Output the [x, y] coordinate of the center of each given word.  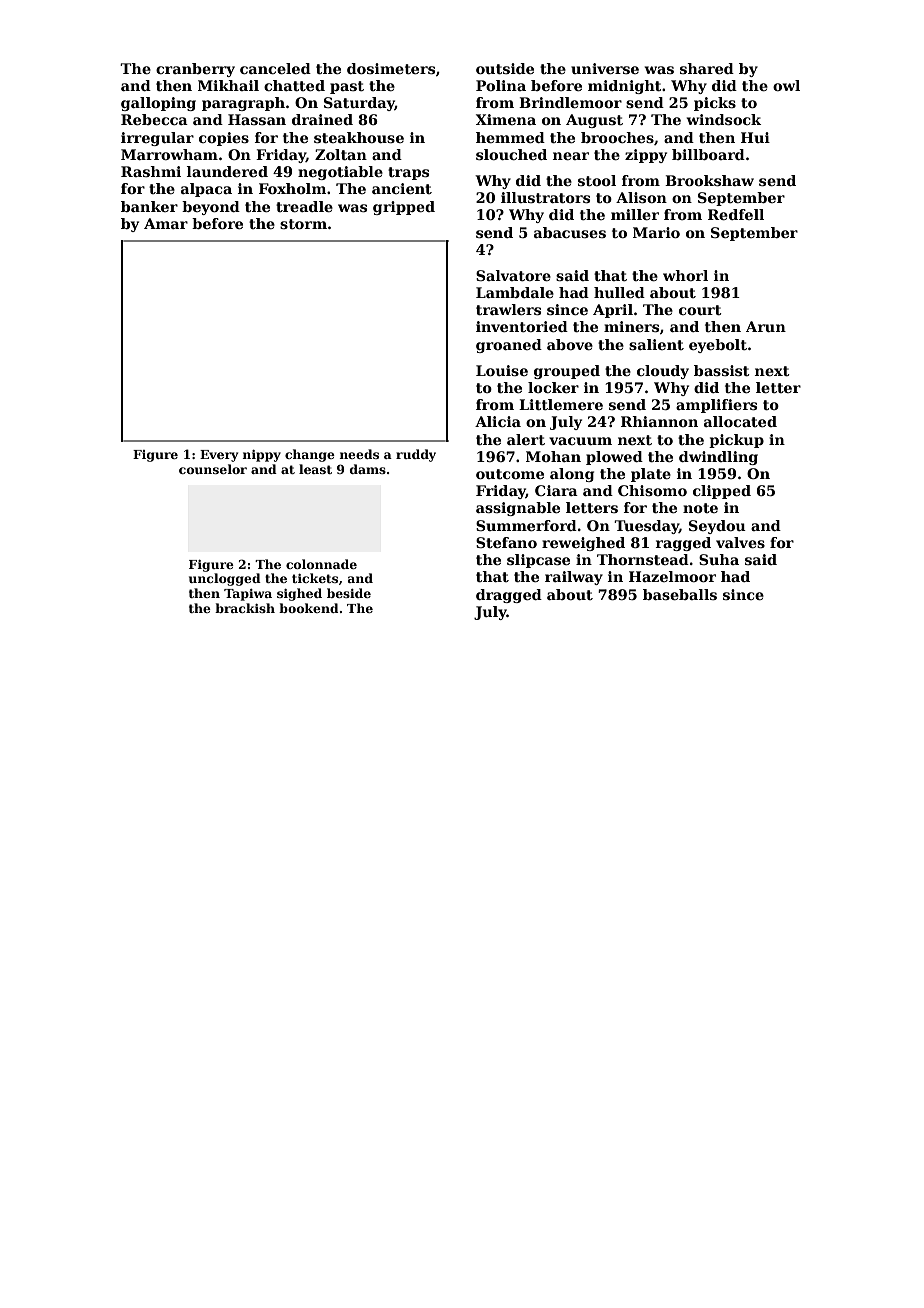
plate [651, 475]
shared [707, 68]
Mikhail [228, 85]
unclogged [225, 579]
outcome [510, 474]
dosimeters [391, 68]
